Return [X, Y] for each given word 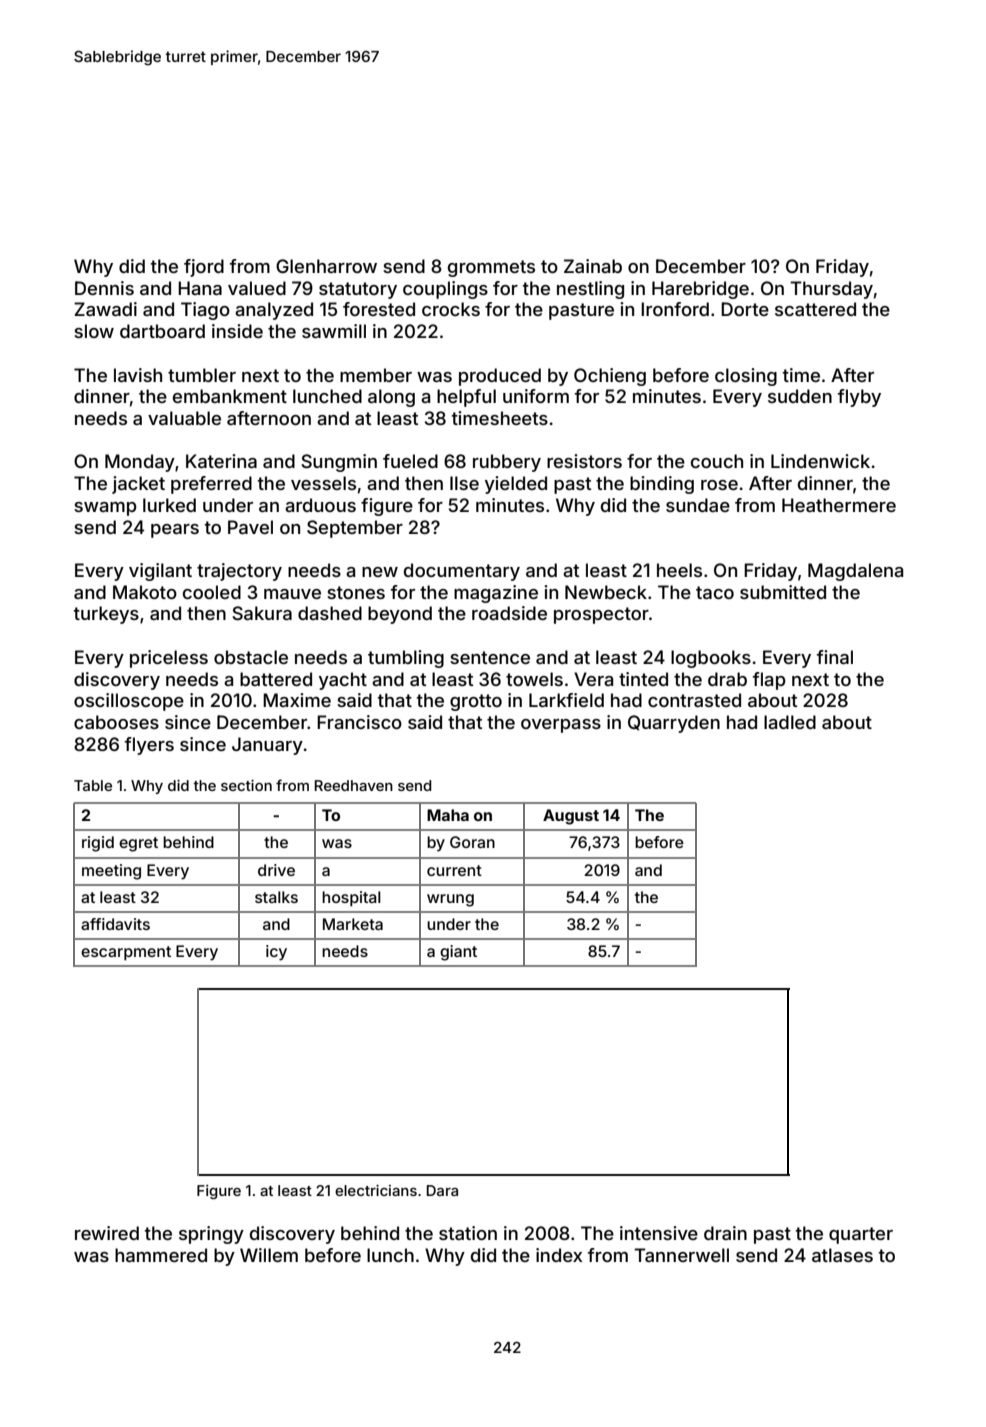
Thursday [831, 290]
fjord [204, 268]
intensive [659, 1233]
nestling [590, 290]
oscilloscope [129, 702]
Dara [442, 1190]
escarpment [126, 953]
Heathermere [839, 505]
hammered [161, 1255]
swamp [105, 509]
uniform [536, 396]
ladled [790, 722]
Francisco [359, 722]
